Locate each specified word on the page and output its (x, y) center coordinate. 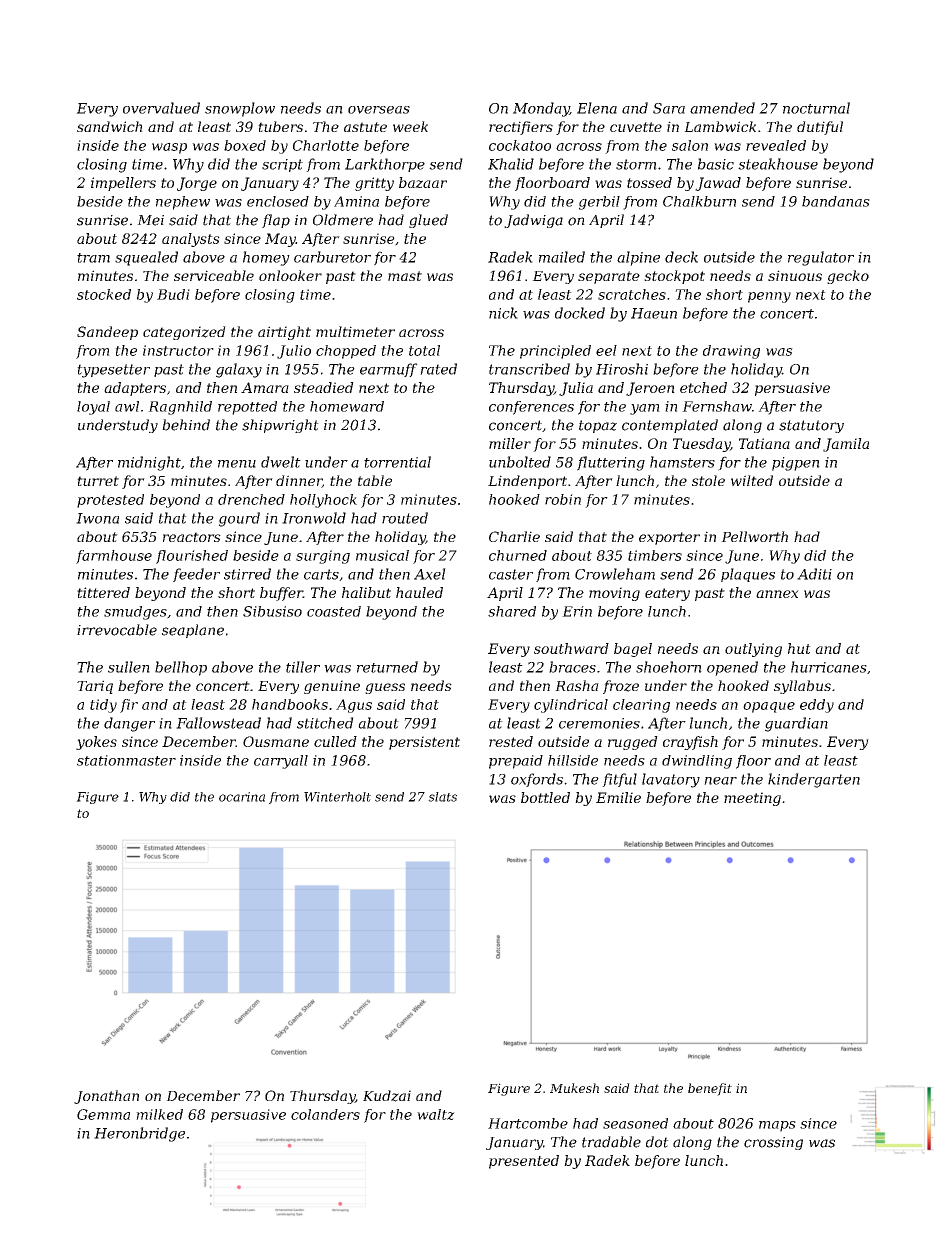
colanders (325, 1114)
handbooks (290, 704)
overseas (379, 110)
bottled (545, 797)
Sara (669, 108)
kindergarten (814, 780)
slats (442, 797)
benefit (710, 1089)
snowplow (240, 109)
